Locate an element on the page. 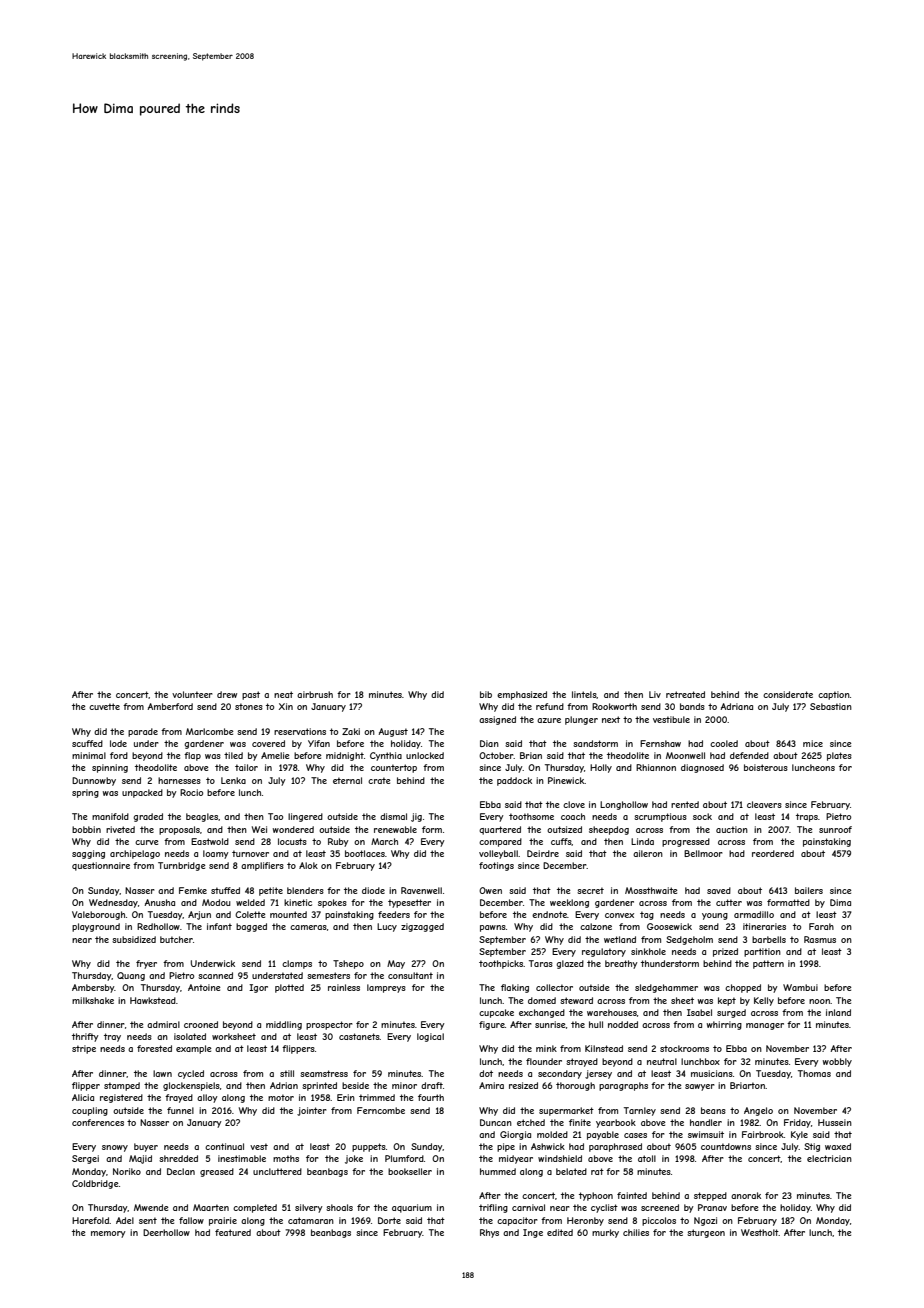 The height and width of the image is (1308, 924). bootlaces is located at coordinates (365, 853).
